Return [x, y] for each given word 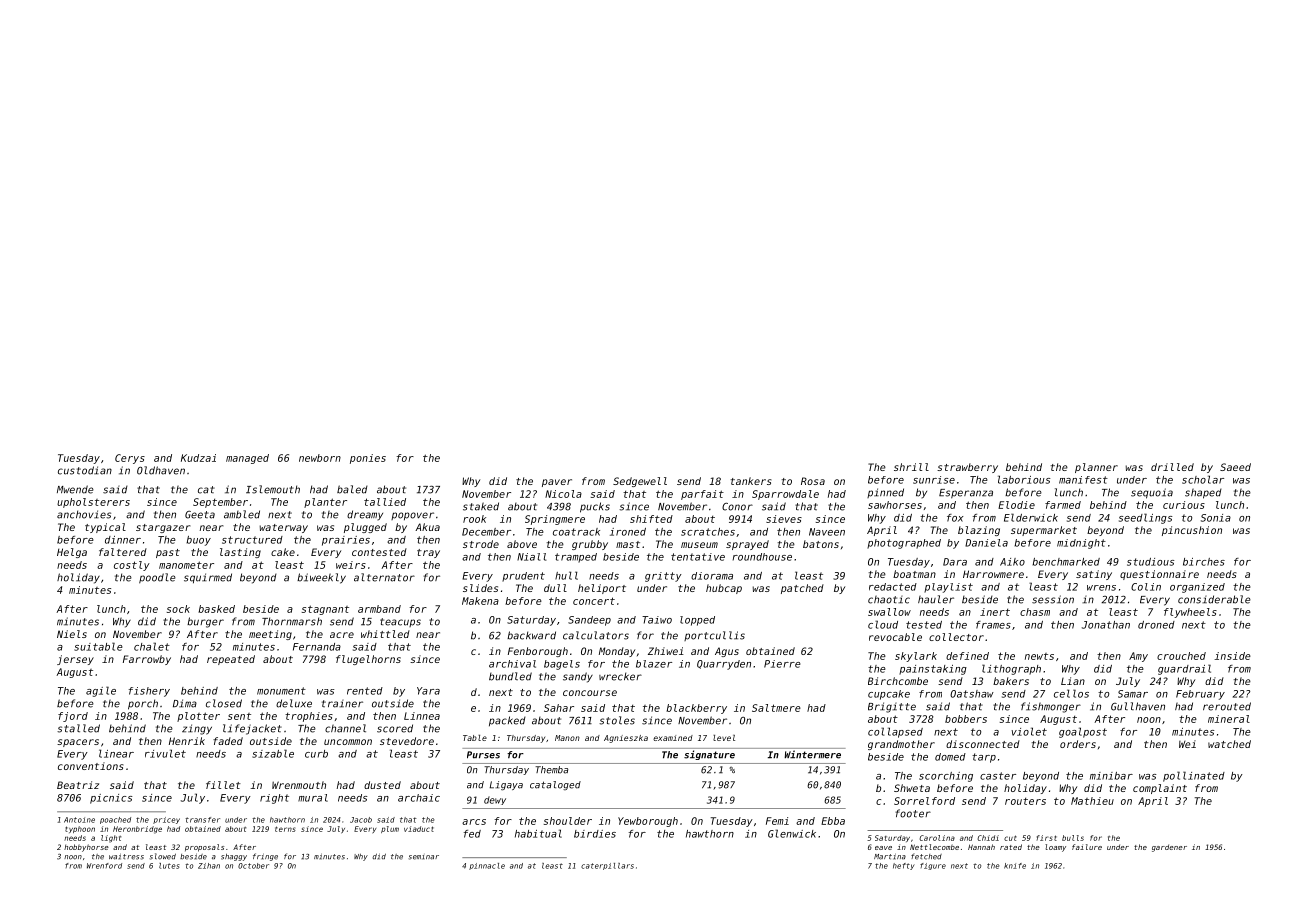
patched [802, 589]
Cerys [130, 459]
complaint [1160, 789]
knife [1015, 866]
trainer [342, 704]
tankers [751, 481]
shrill [911, 467]
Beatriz [78, 785]
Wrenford [104, 866]
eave [883, 848]
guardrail [1184, 669]
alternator [384, 577]
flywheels [1190, 613]
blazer [654, 664]
